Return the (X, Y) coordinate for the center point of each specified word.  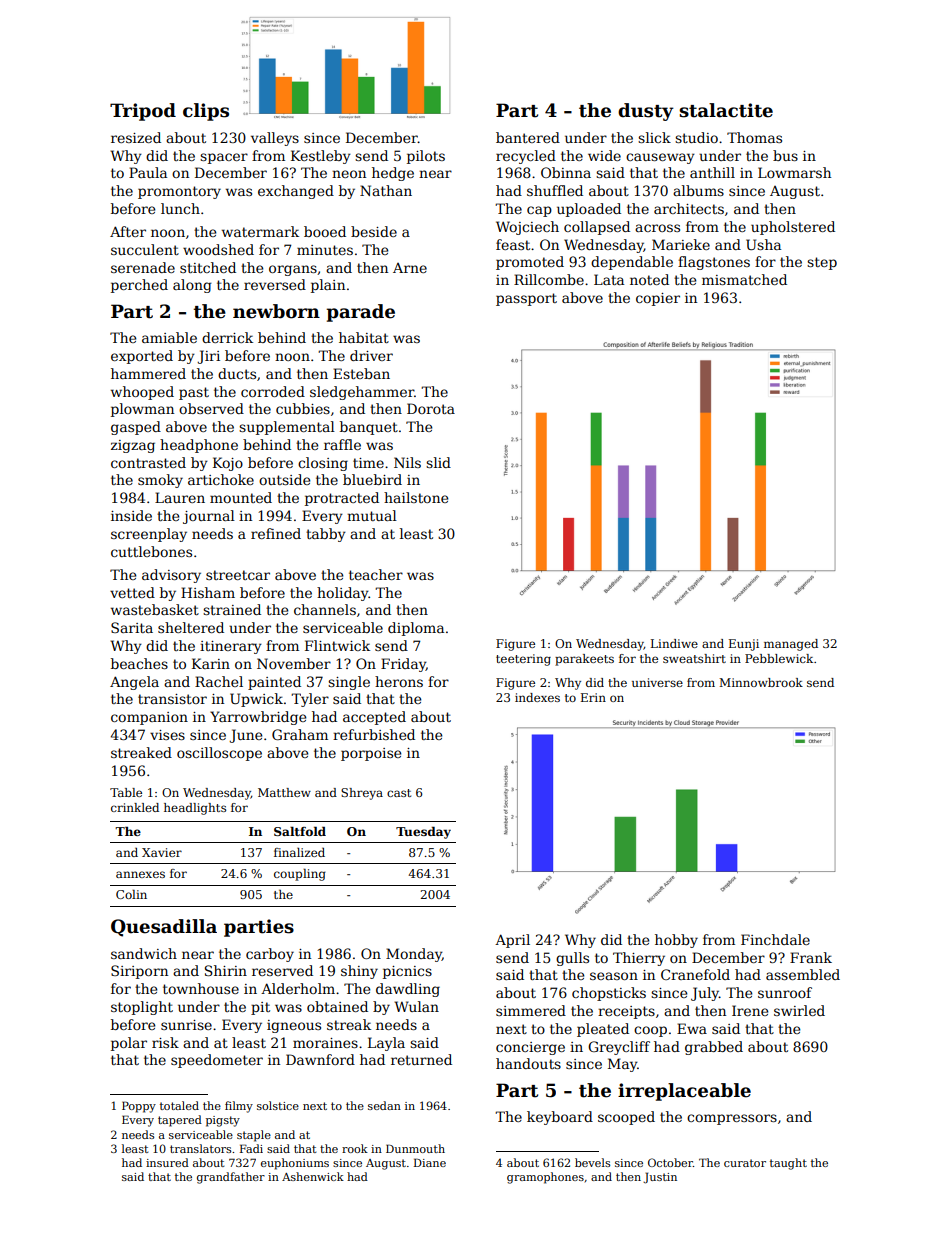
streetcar (238, 575)
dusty (646, 112)
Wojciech (527, 228)
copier (658, 299)
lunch (180, 208)
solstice (278, 1105)
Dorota (431, 408)
